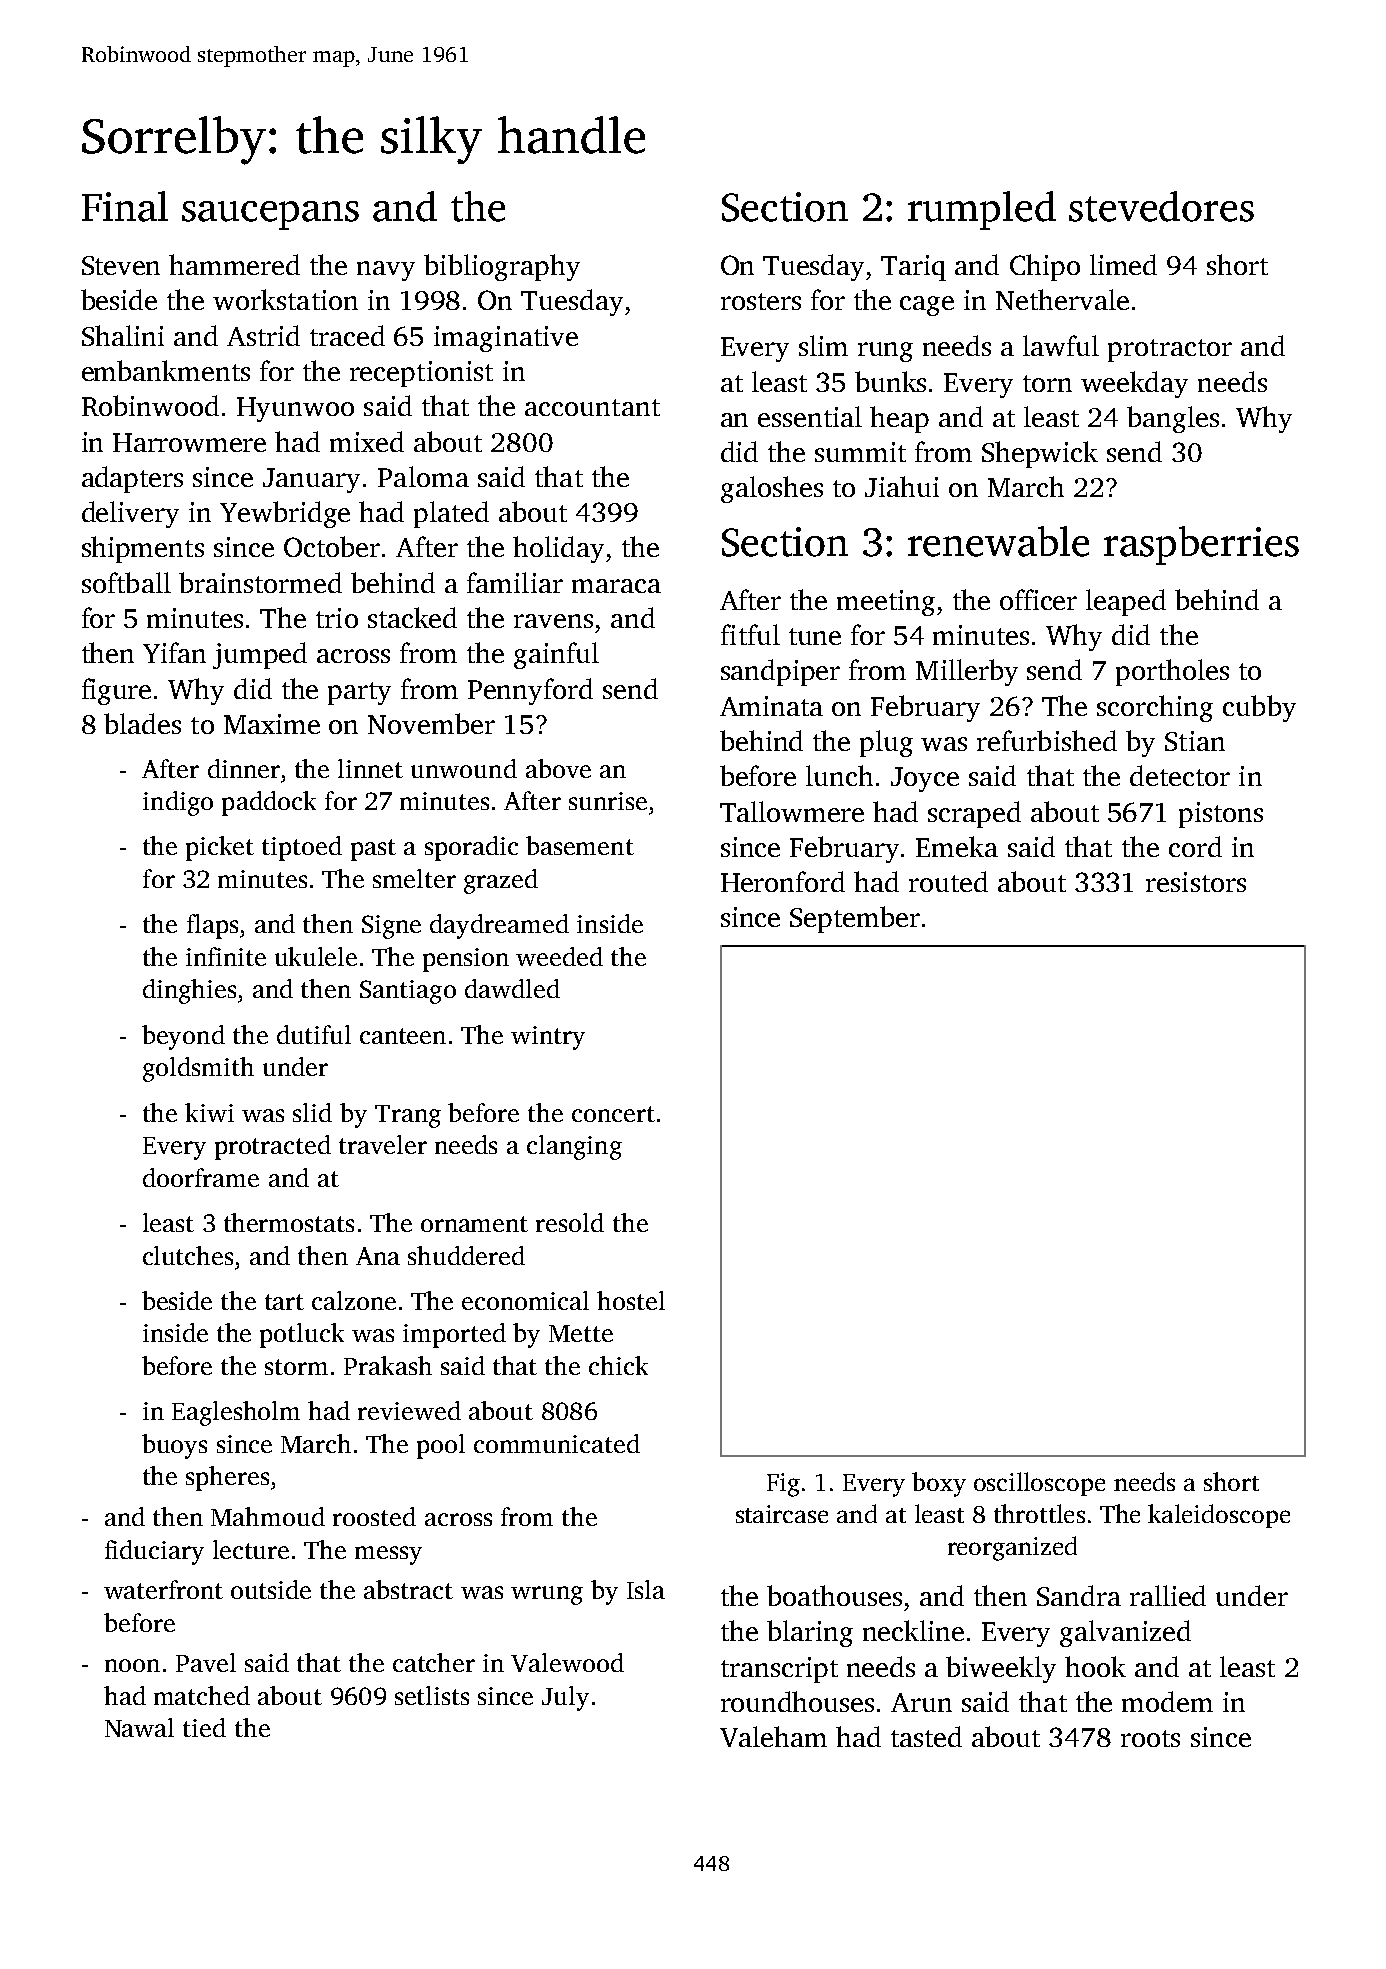  I want to click on doorframe, so click(201, 1177).
